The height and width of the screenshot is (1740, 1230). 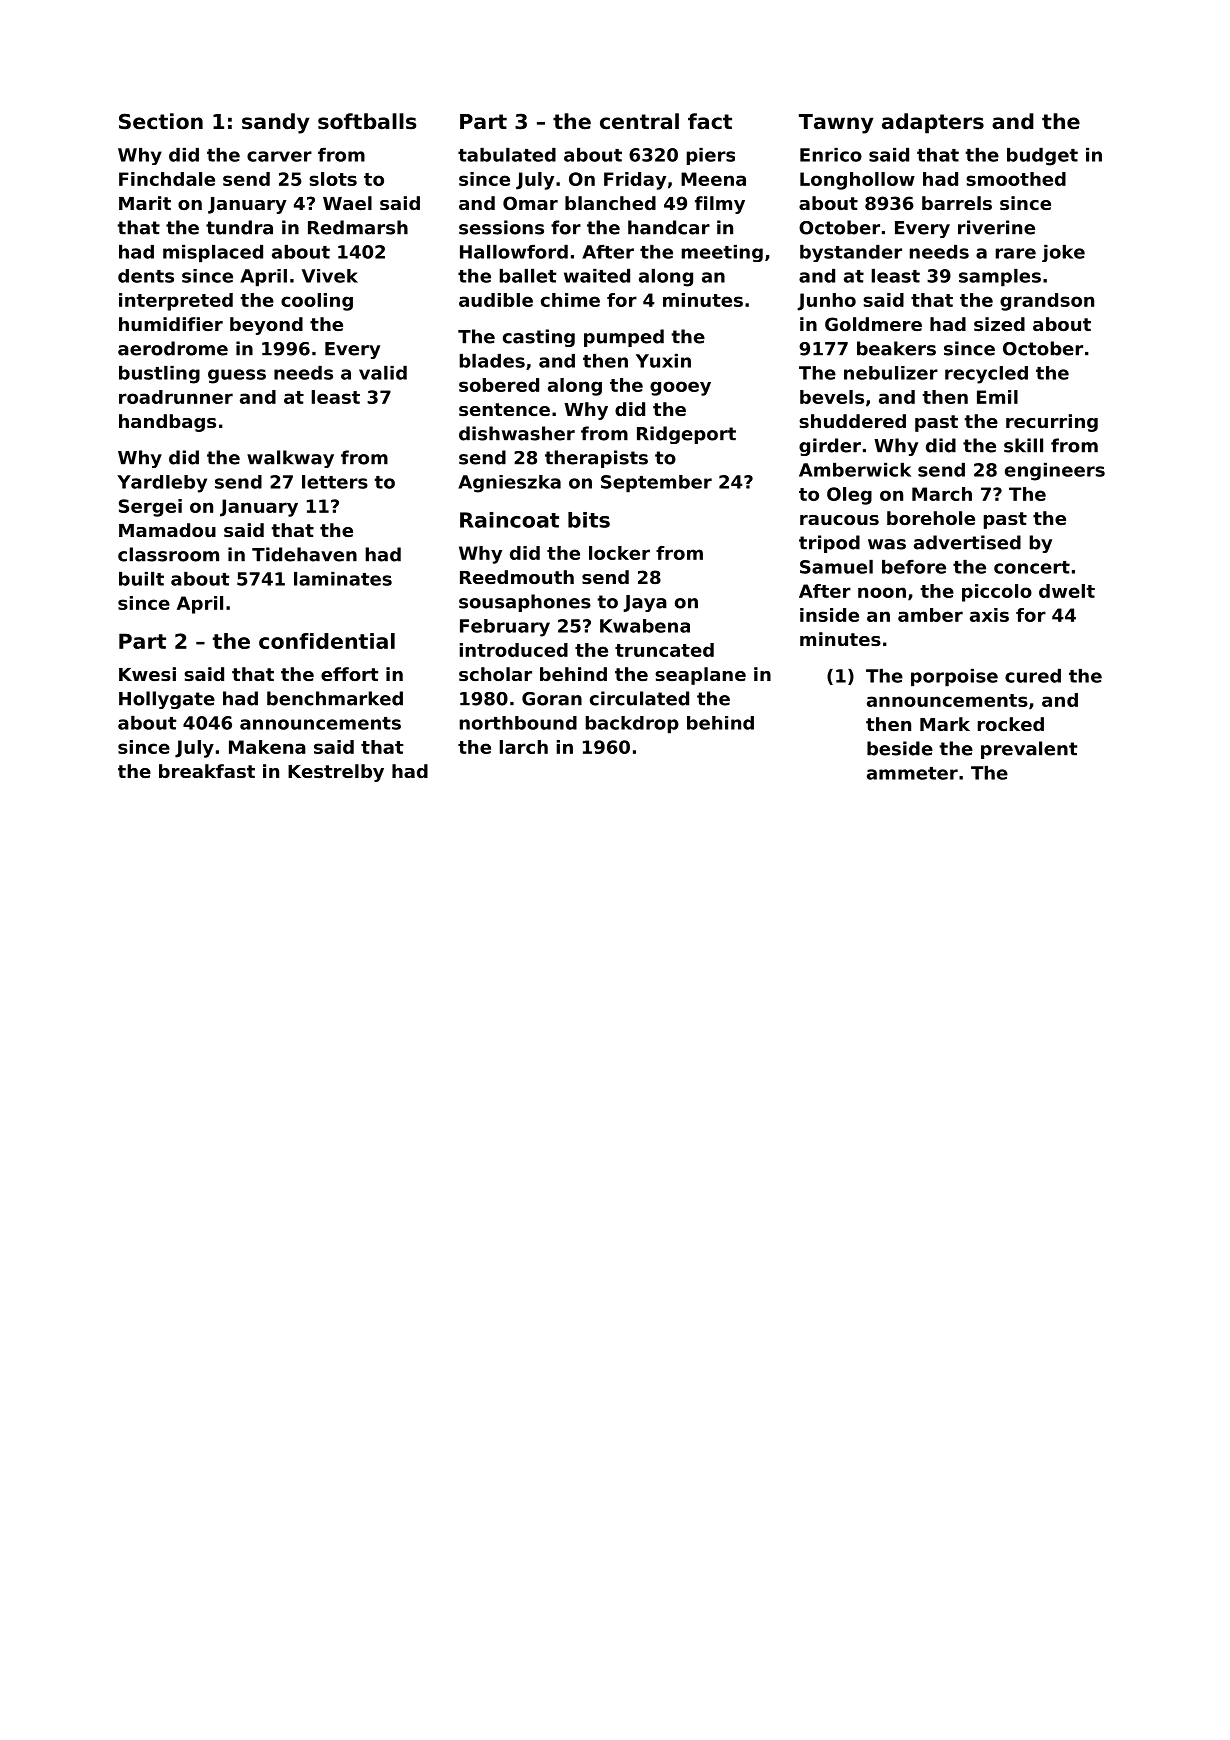 What do you see at coordinates (1052, 423) in the screenshot?
I see `recurring` at bounding box center [1052, 423].
